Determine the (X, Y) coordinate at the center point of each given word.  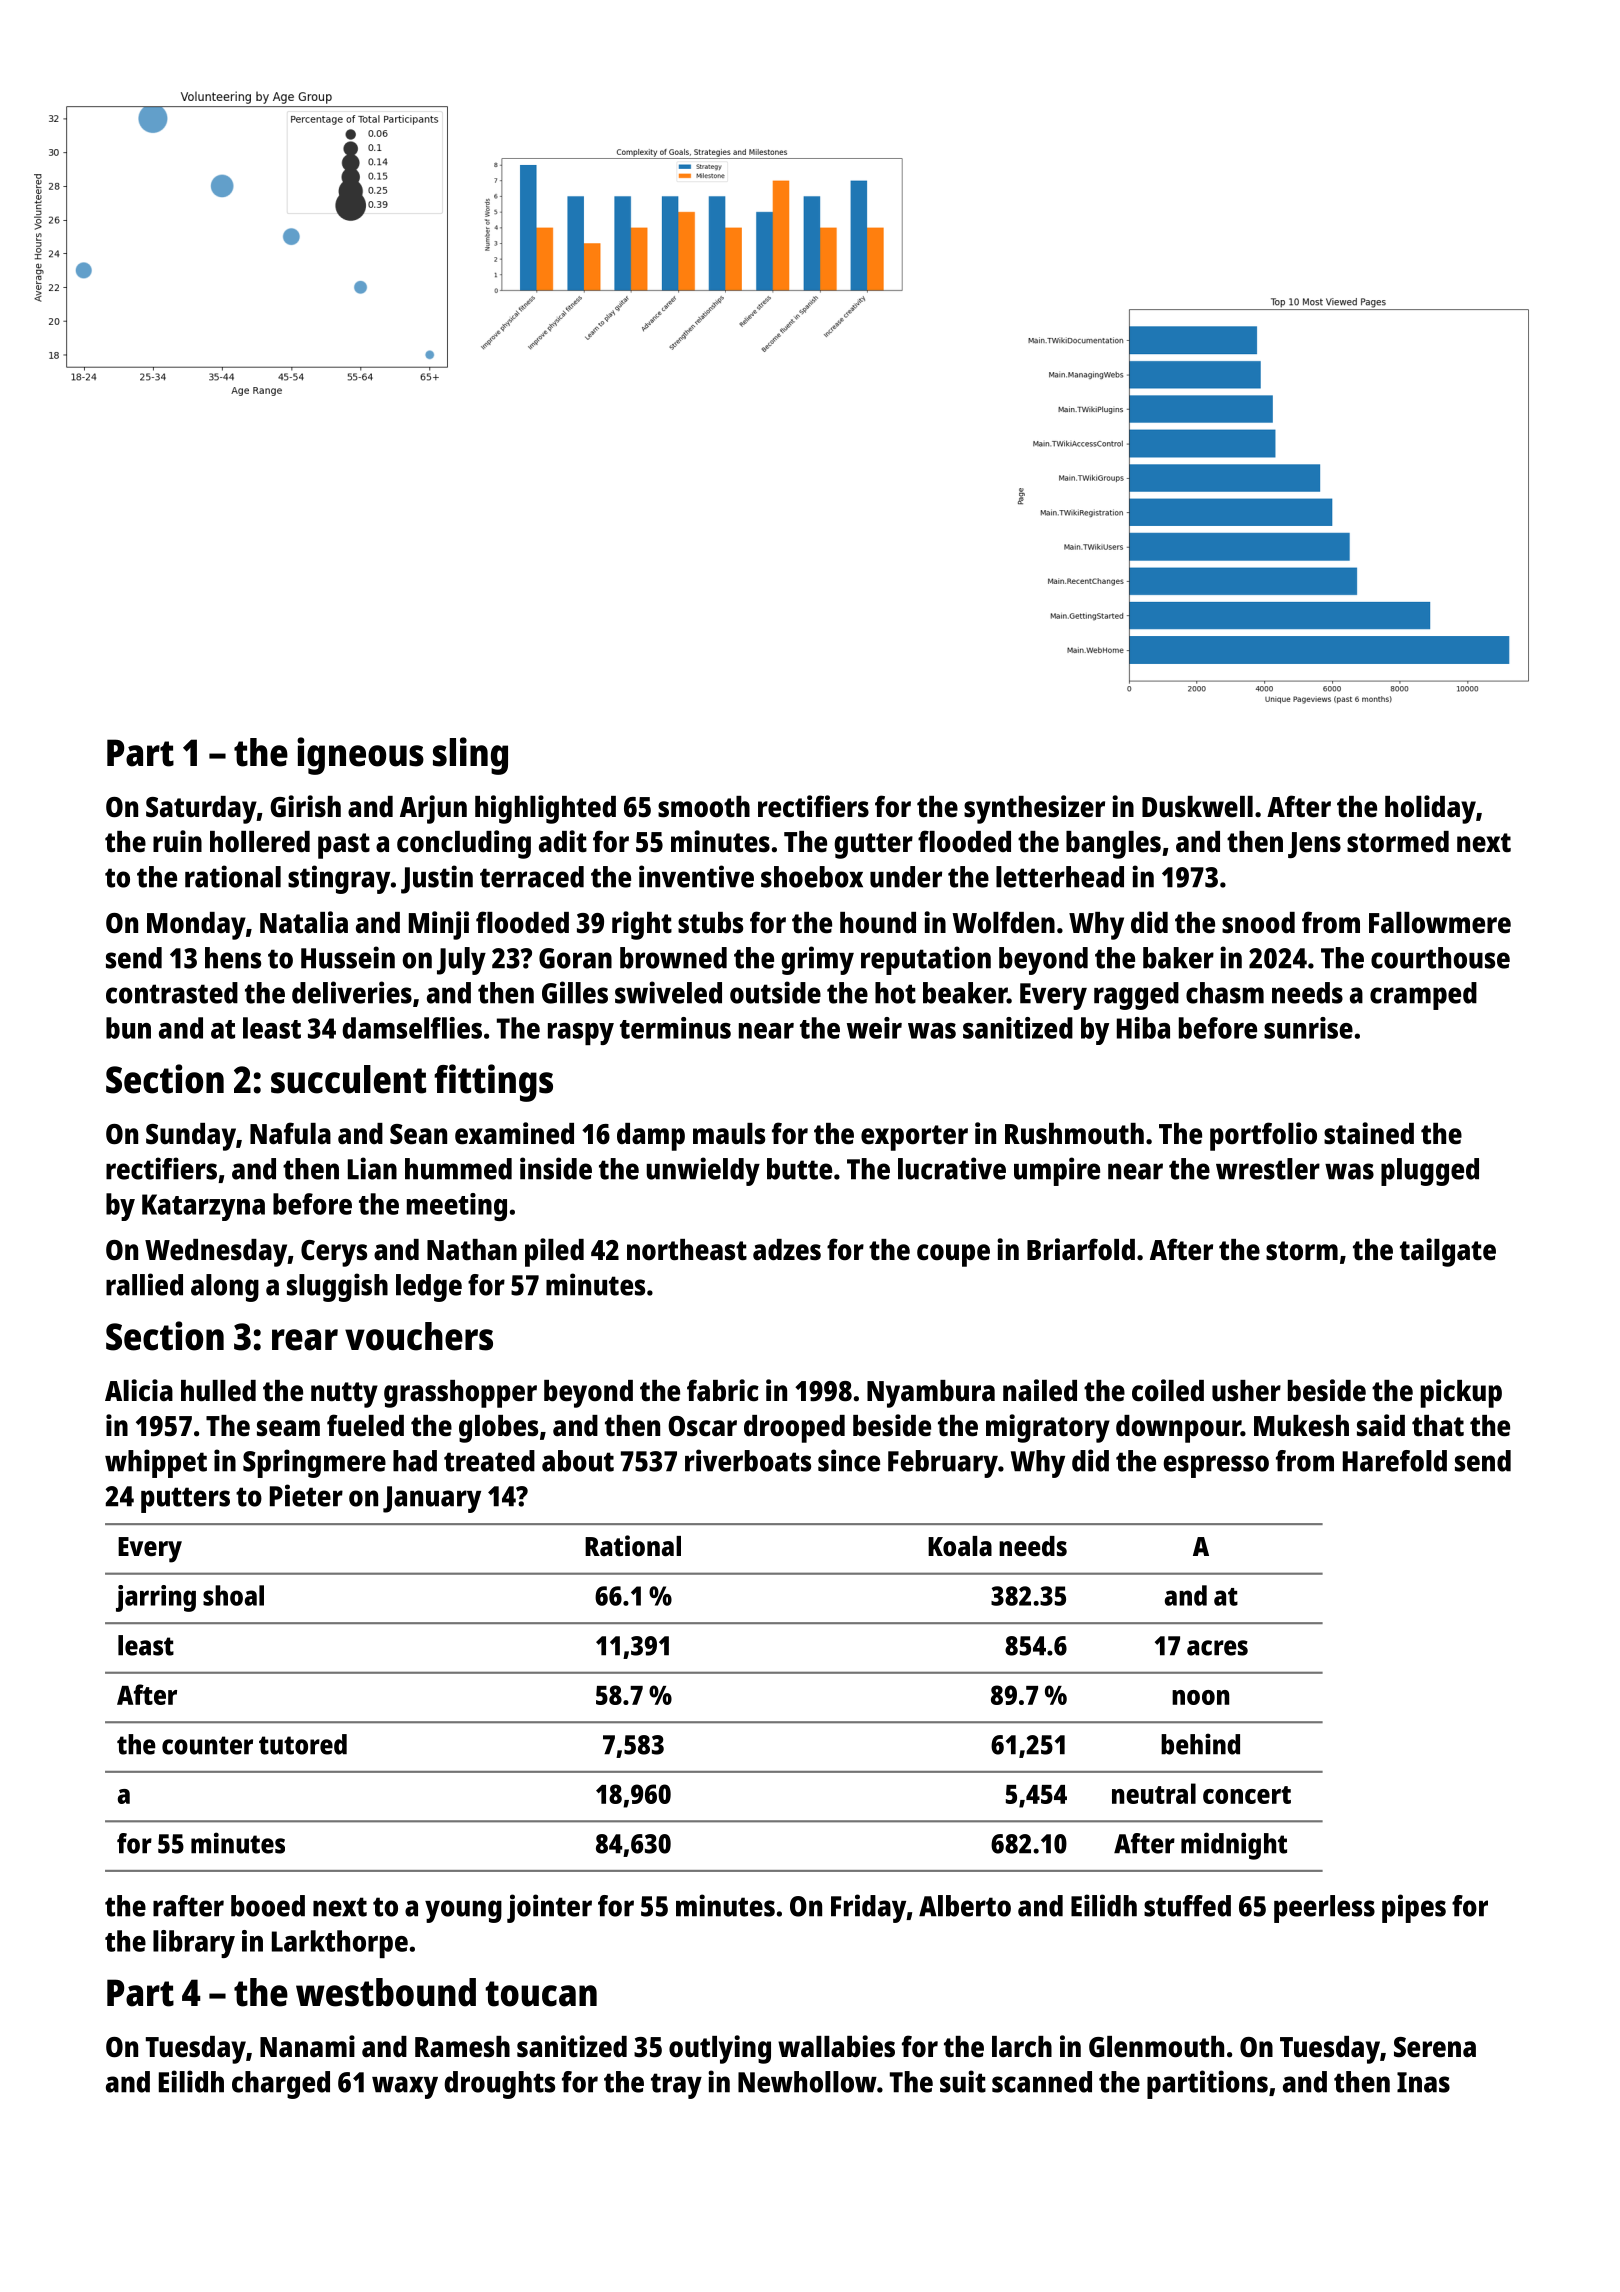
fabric (723, 1390)
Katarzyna (203, 1207)
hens (233, 958)
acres (1217, 1648)
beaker (965, 993)
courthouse (1440, 958)
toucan (541, 1994)
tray (676, 2086)
